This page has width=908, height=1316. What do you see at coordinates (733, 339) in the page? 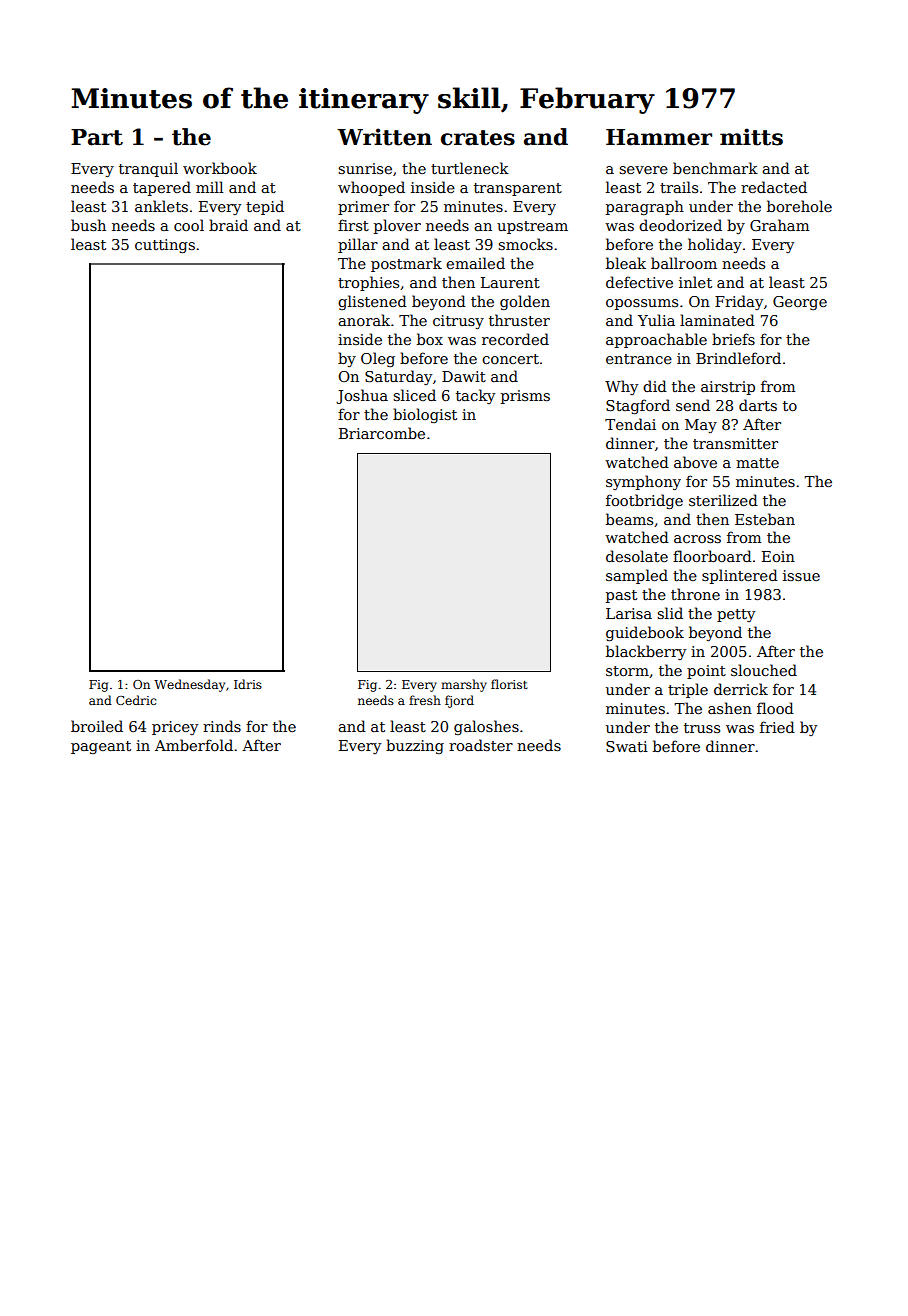
I see `briefs` at bounding box center [733, 339].
